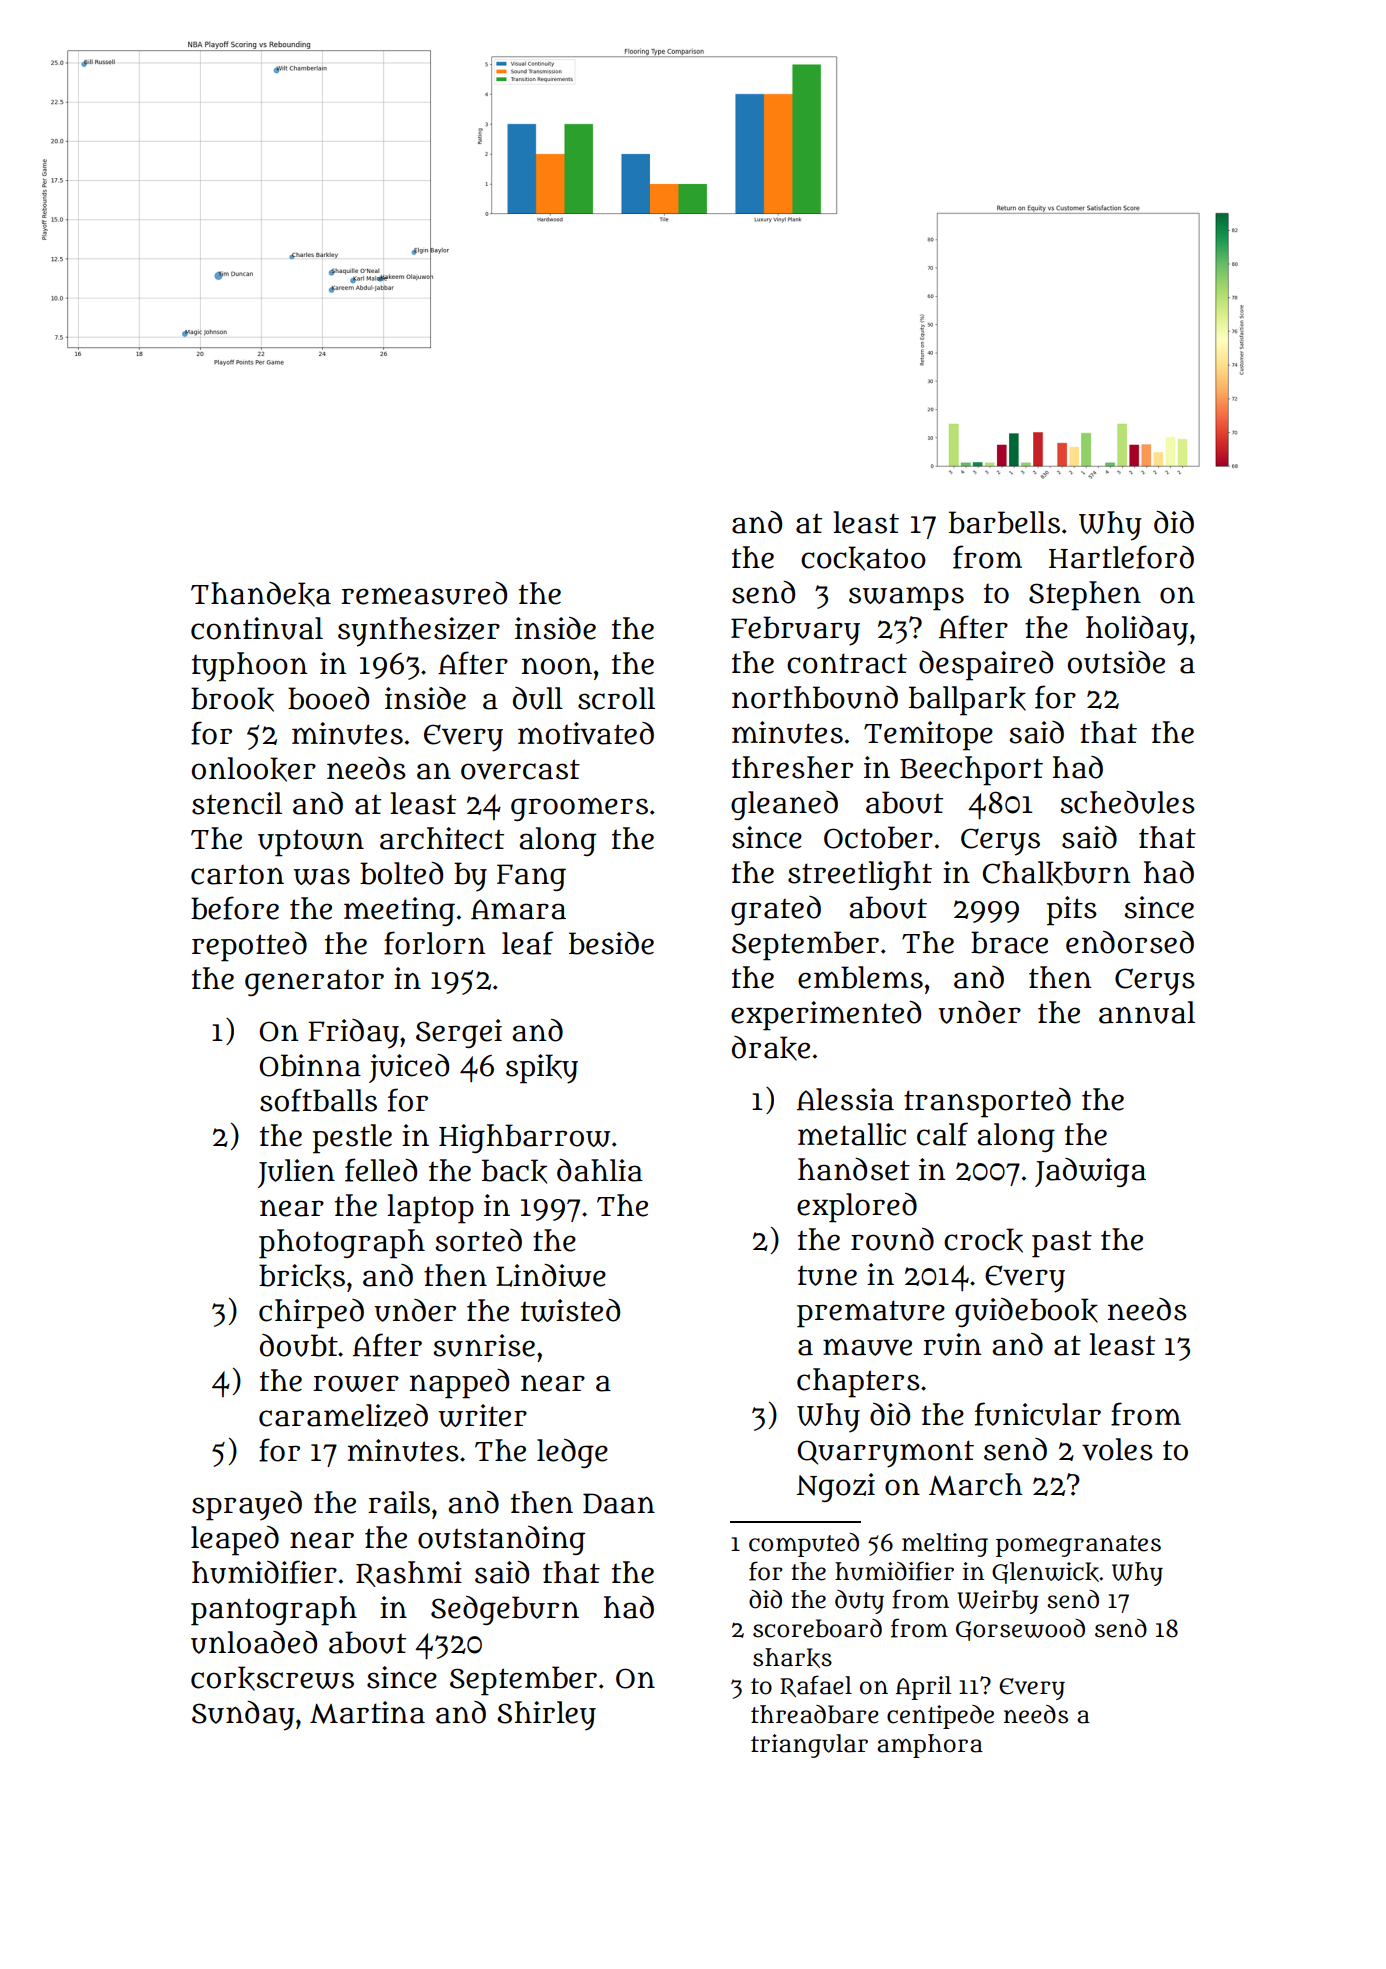 Image resolution: width=1386 pixels, height=1969 pixels. I want to click on Lindiwe, so click(551, 1275).
